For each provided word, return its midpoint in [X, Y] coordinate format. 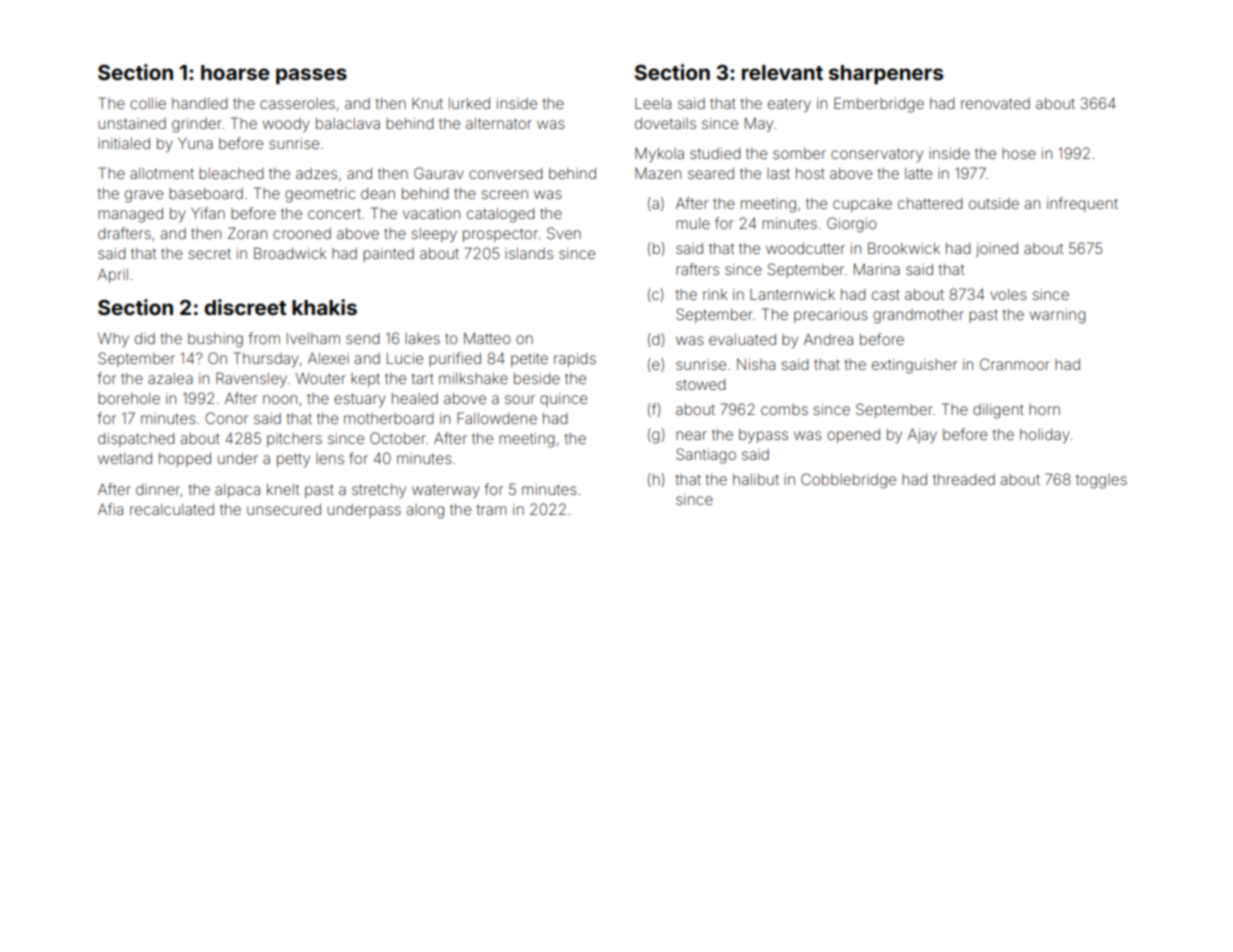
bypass [763, 436]
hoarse [235, 72]
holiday [1045, 436]
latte [918, 173]
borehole [129, 398]
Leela [653, 103]
